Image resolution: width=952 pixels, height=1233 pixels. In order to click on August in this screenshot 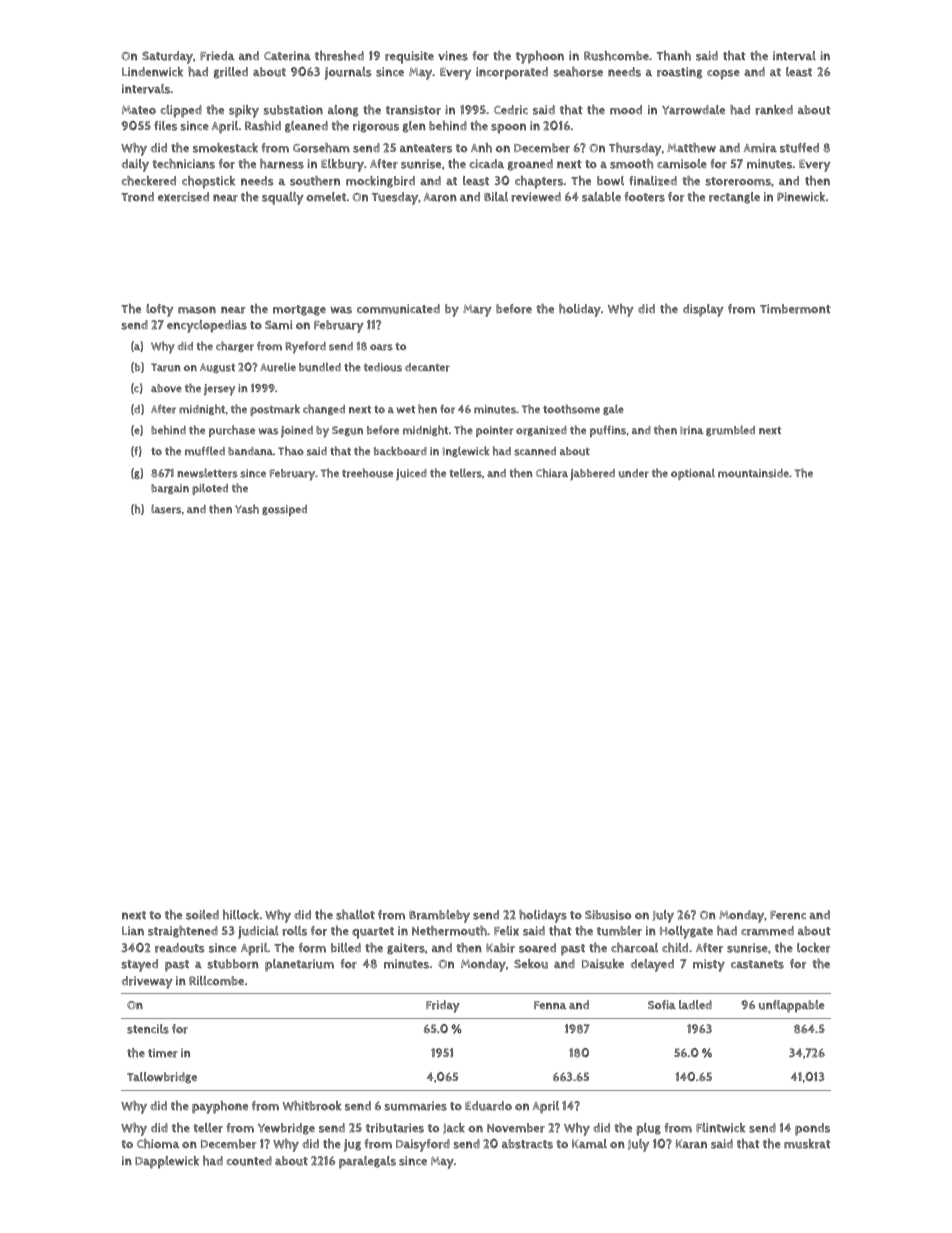, I will do `click(217, 368)`.
